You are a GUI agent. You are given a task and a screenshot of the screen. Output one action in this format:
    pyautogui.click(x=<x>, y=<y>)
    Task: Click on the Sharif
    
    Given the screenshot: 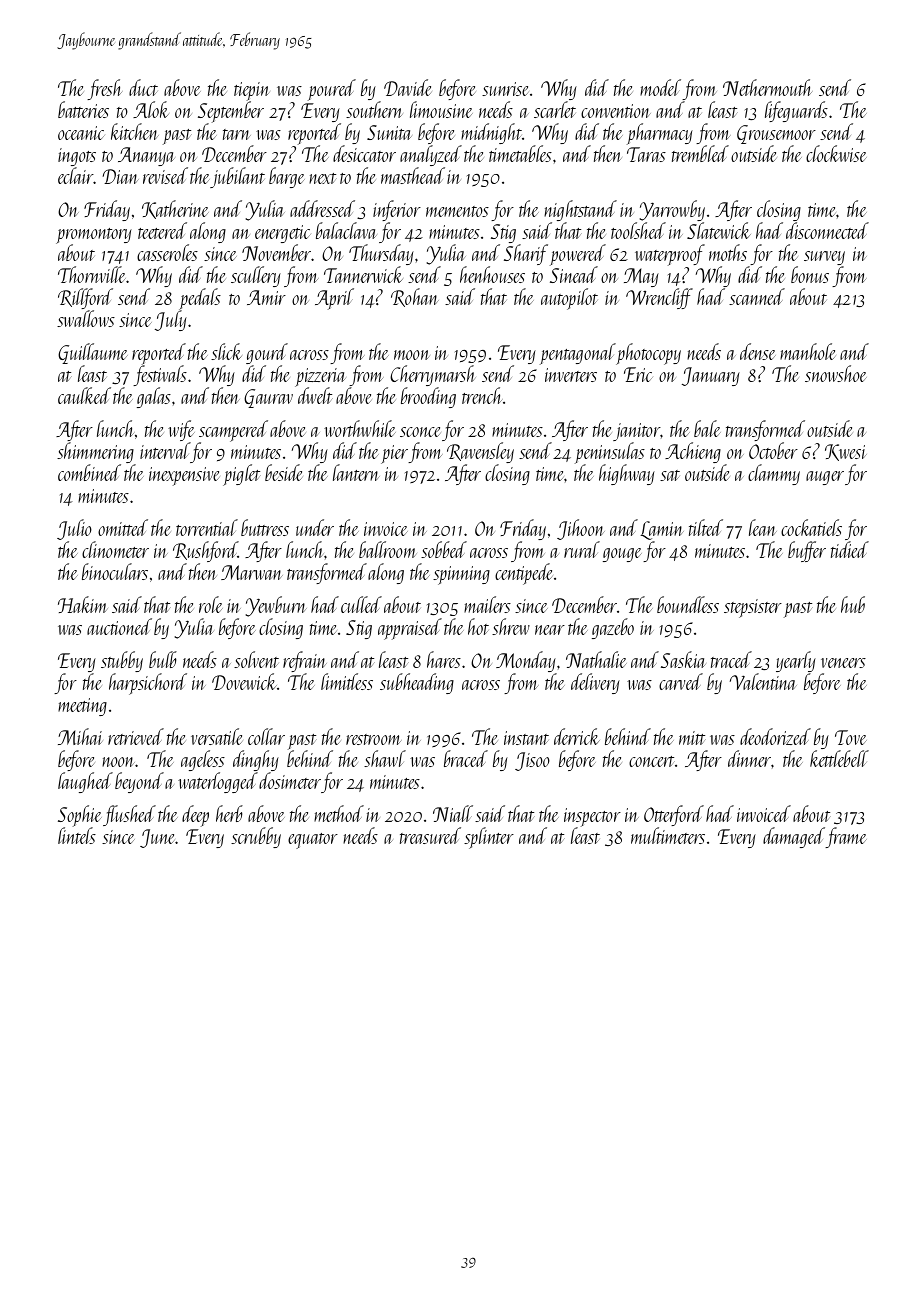 What is the action you would take?
    pyautogui.click(x=526, y=254)
